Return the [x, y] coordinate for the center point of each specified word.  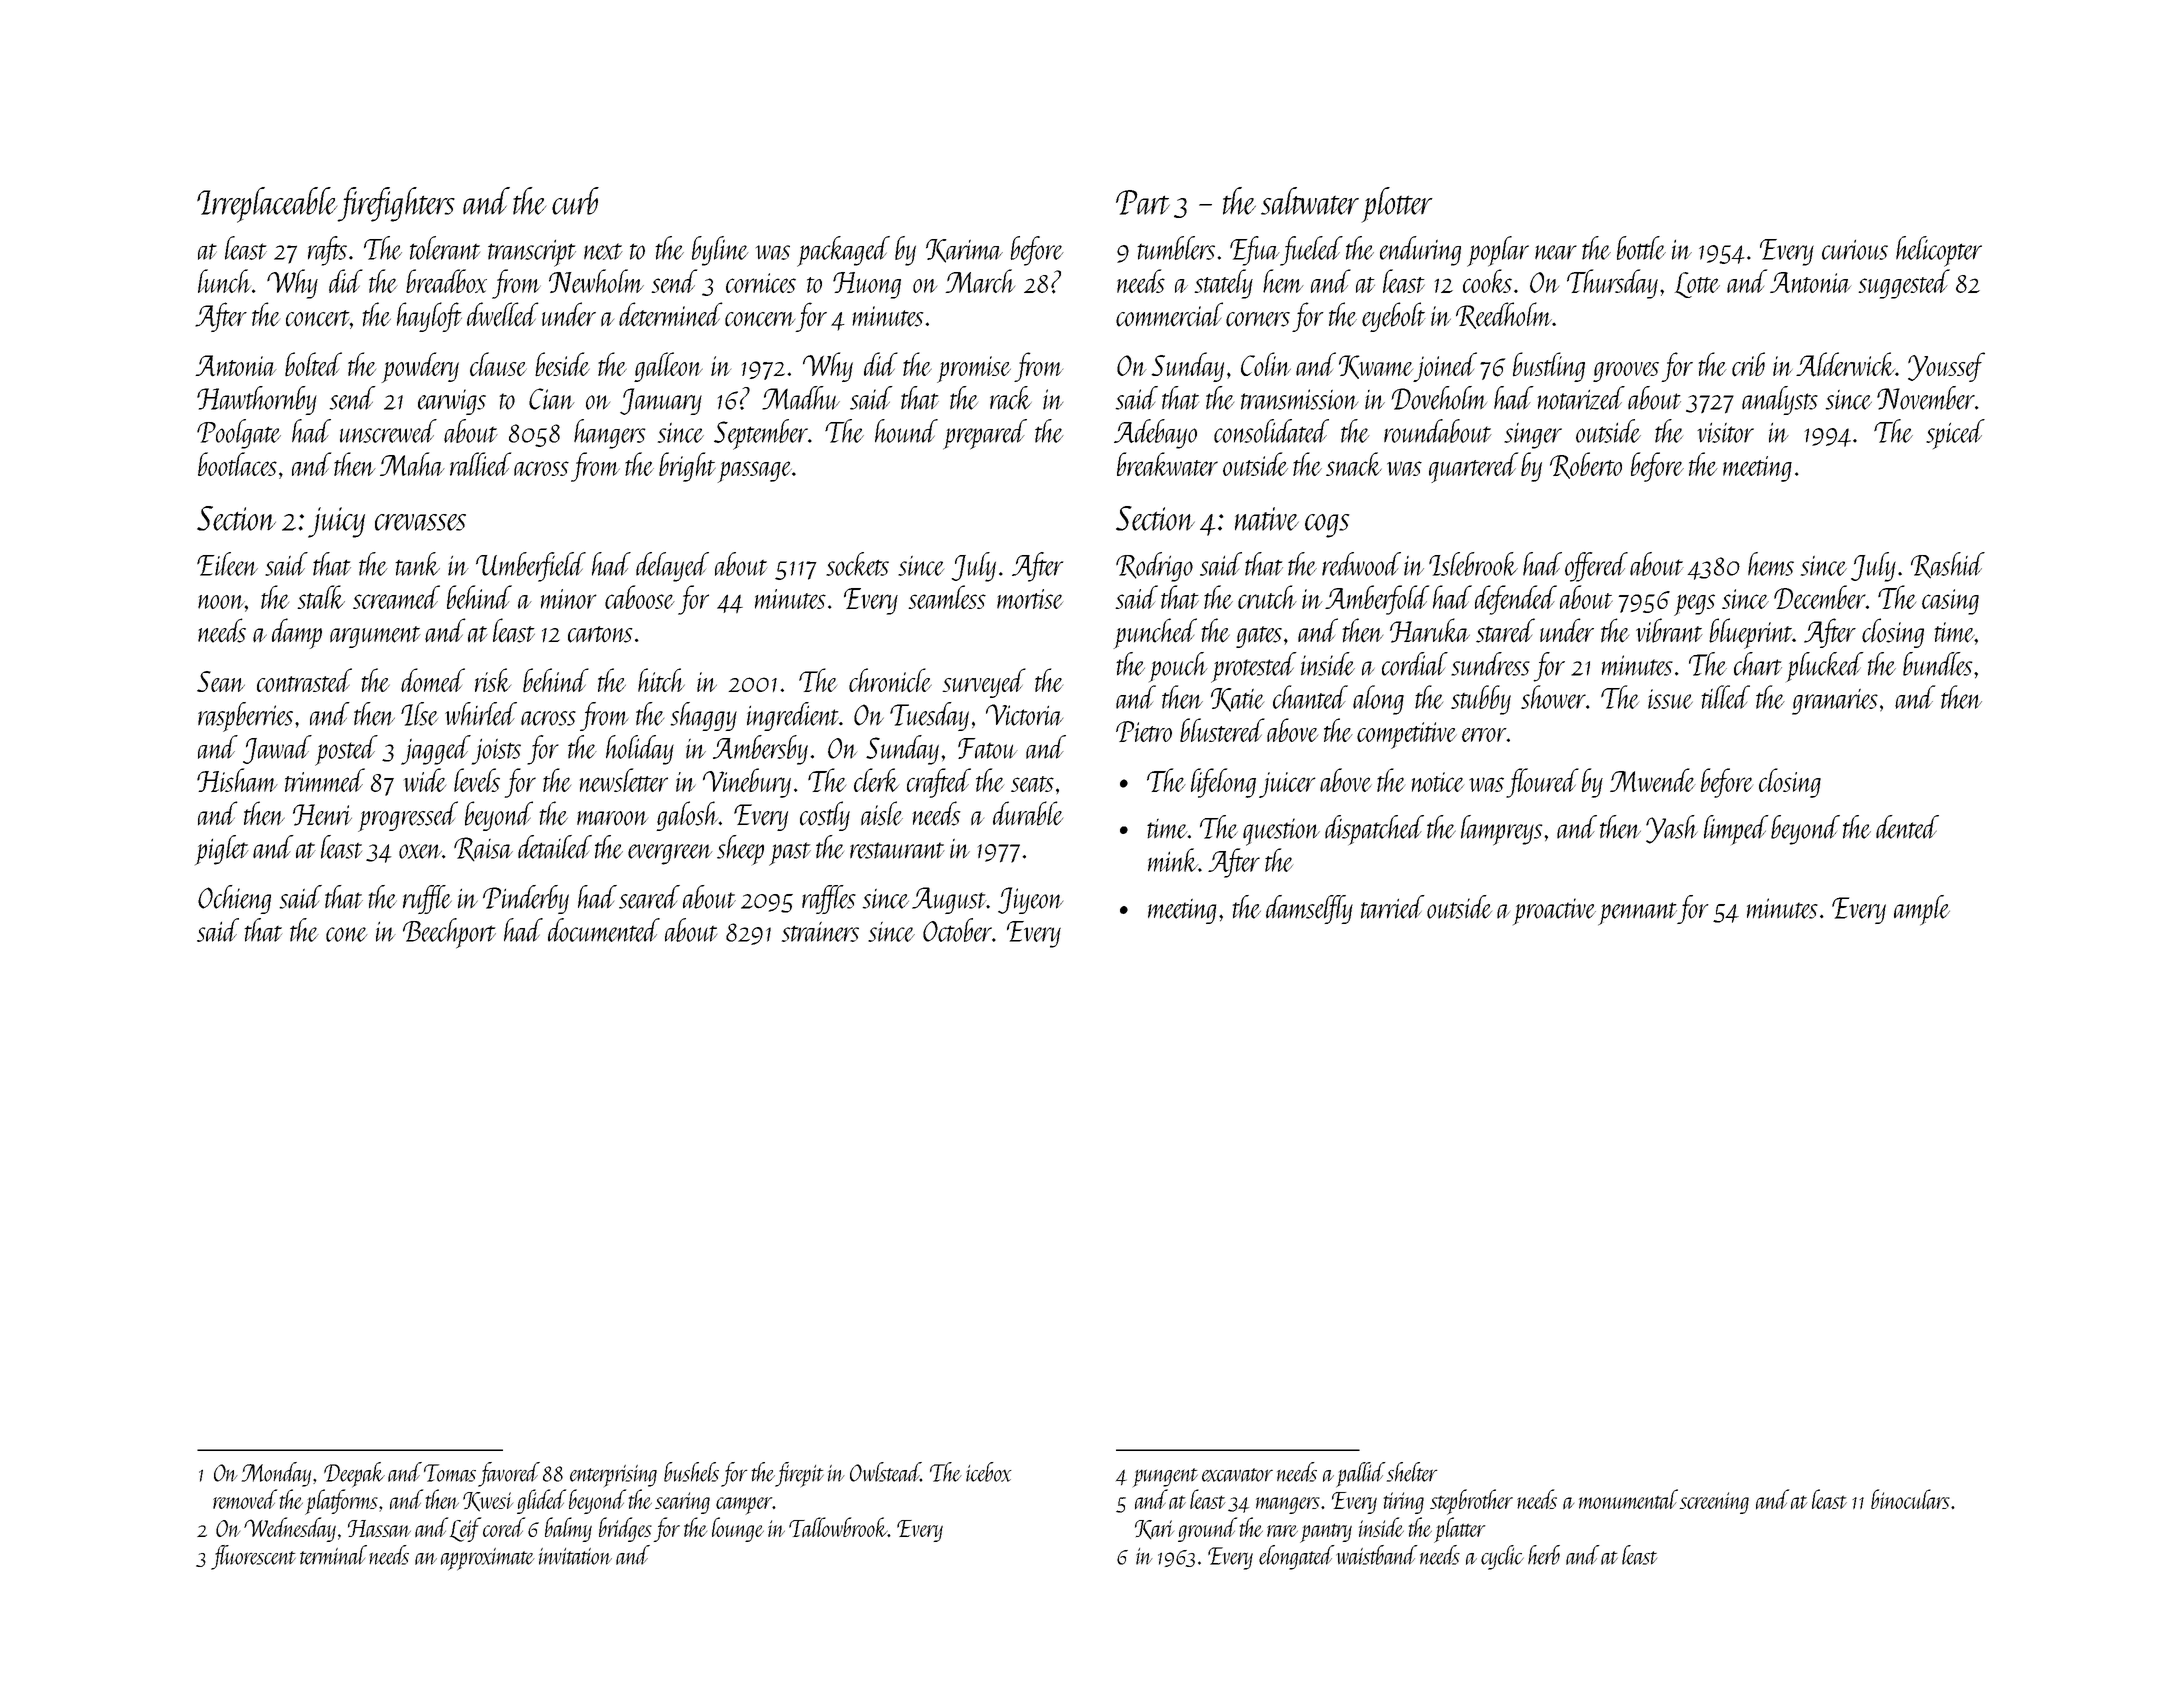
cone [347, 934]
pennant [1637, 914]
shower [1553, 697]
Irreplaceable [267, 205]
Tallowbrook [838, 1527]
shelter [1412, 1472]
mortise [1030, 599]
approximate [488, 1559]
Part [1143, 202]
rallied [480, 464]
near [1556, 252]
